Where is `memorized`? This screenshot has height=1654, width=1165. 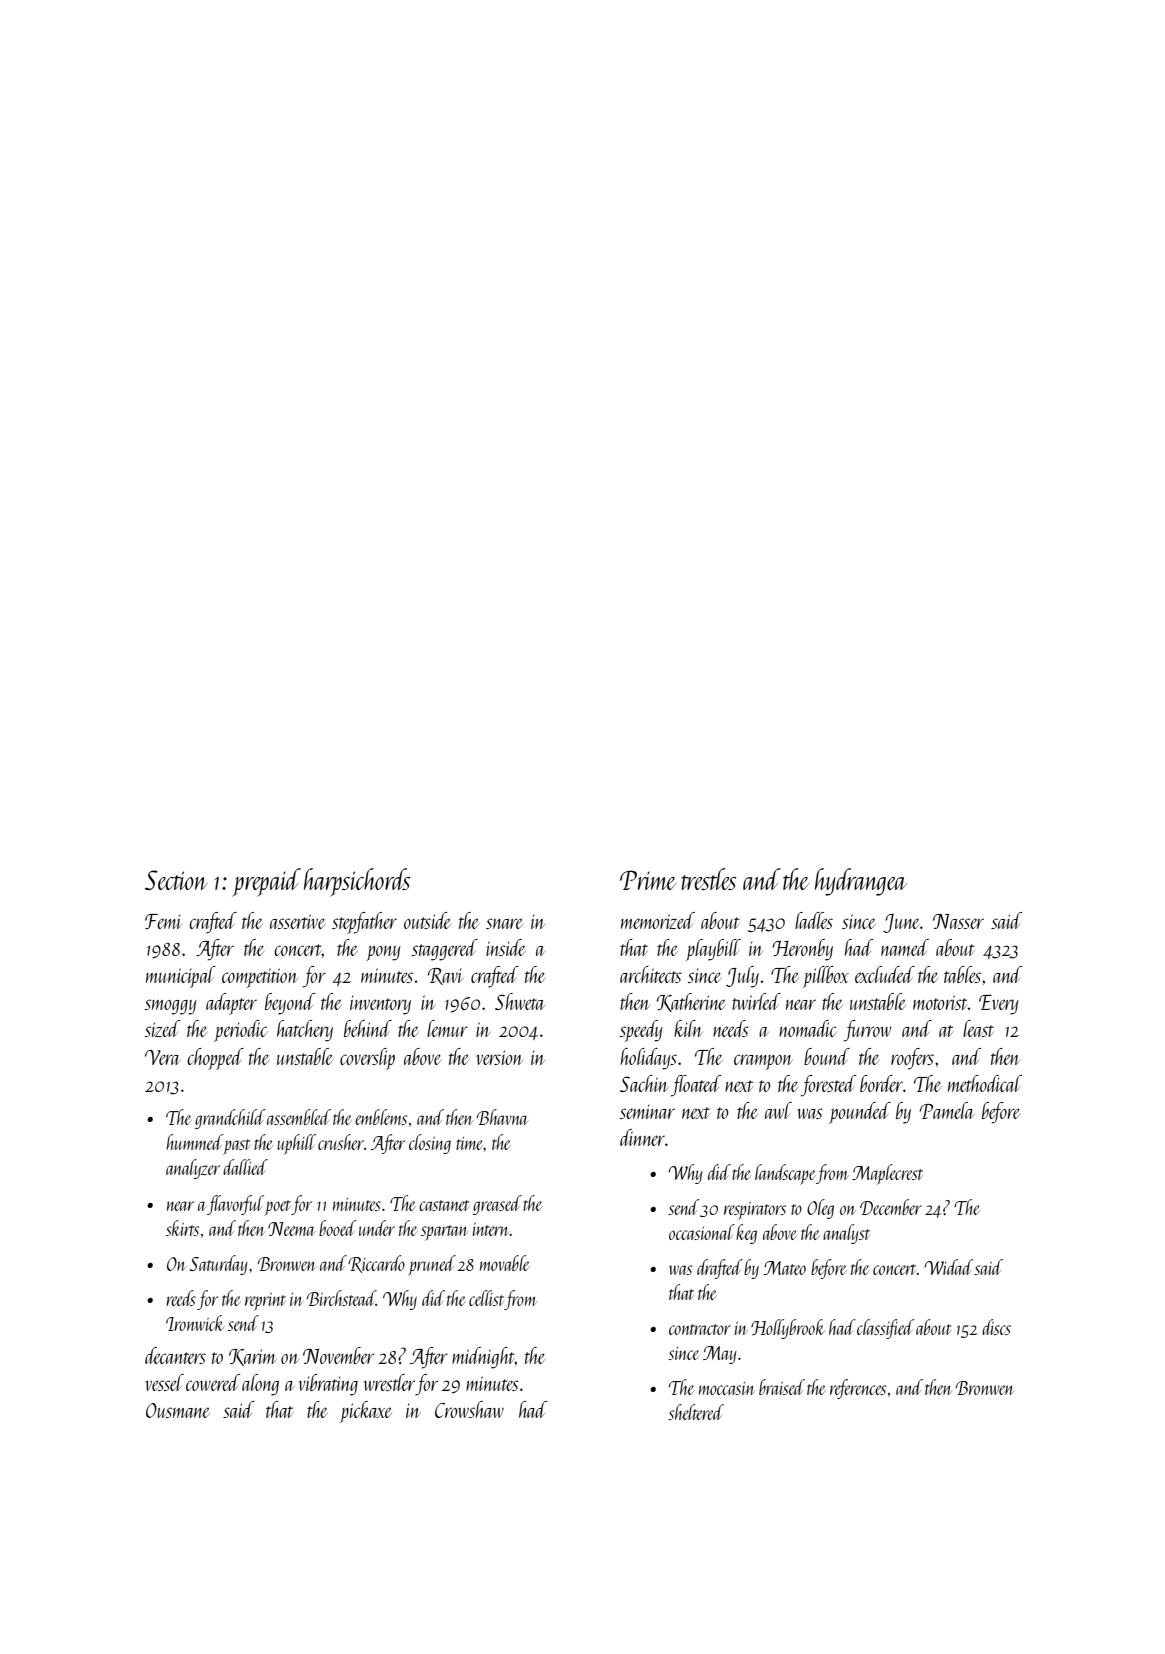 memorized is located at coordinates (658, 920).
